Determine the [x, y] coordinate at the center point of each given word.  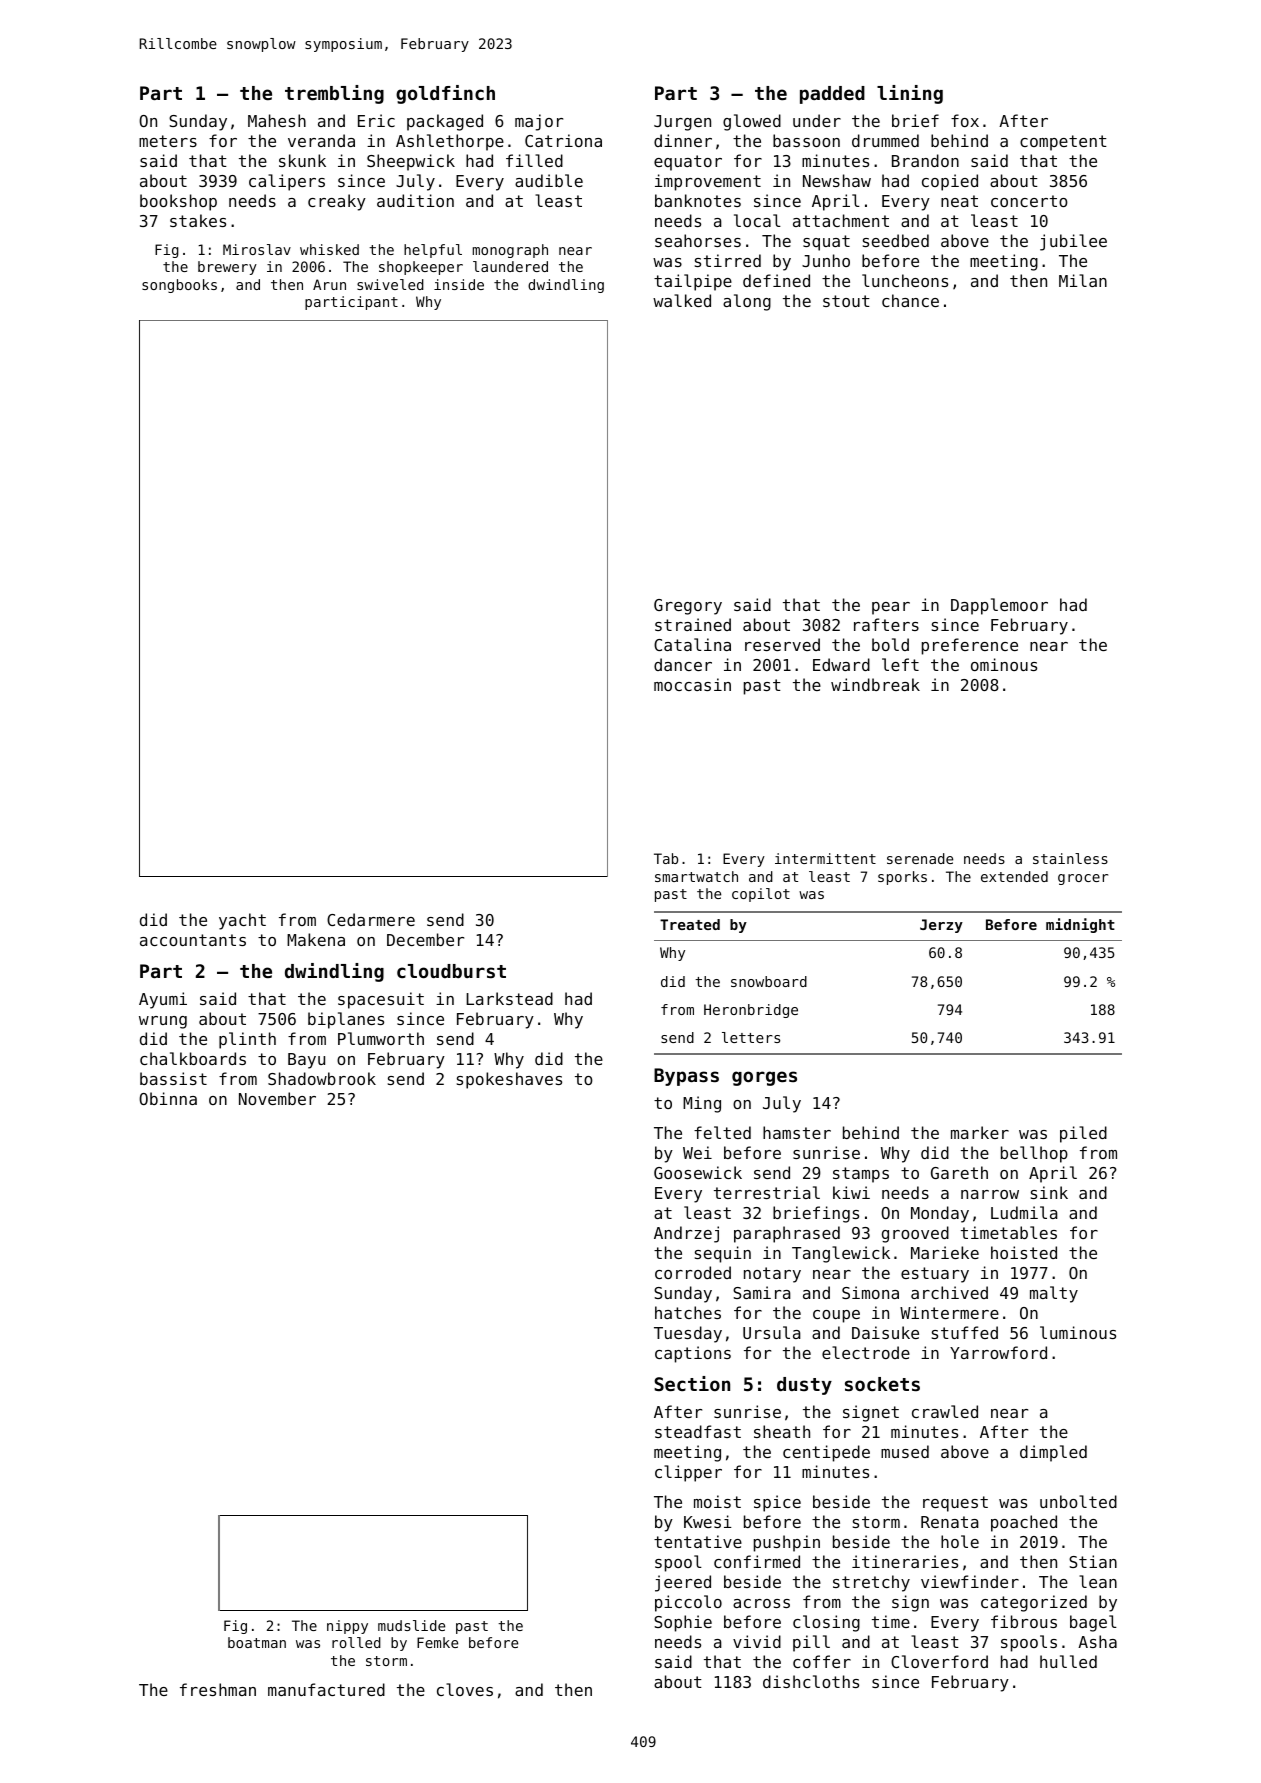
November [277, 1098]
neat [959, 201]
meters [168, 141]
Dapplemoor [999, 606]
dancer [683, 664]
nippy [347, 1627]
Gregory [688, 607]
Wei [697, 1152]
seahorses [698, 240]
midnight [1080, 925]
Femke [437, 1642]
